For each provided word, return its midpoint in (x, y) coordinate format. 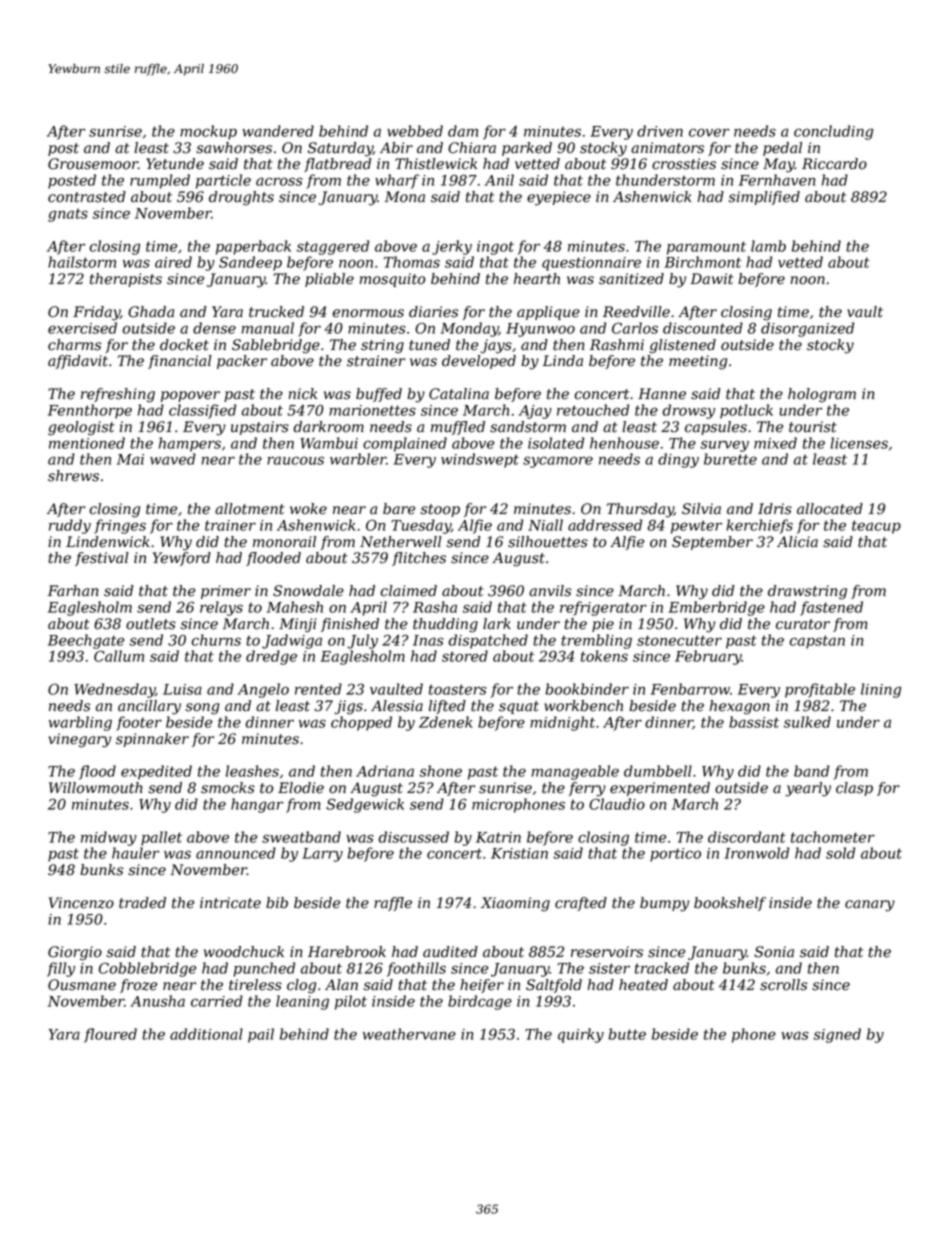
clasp (854, 789)
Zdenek (445, 722)
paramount (706, 248)
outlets (151, 624)
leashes (252, 771)
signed (837, 1035)
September (712, 543)
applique (548, 313)
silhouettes (548, 542)
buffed (379, 395)
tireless (255, 985)
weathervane (409, 1034)
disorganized (807, 329)
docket (184, 345)
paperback (253, 247)
